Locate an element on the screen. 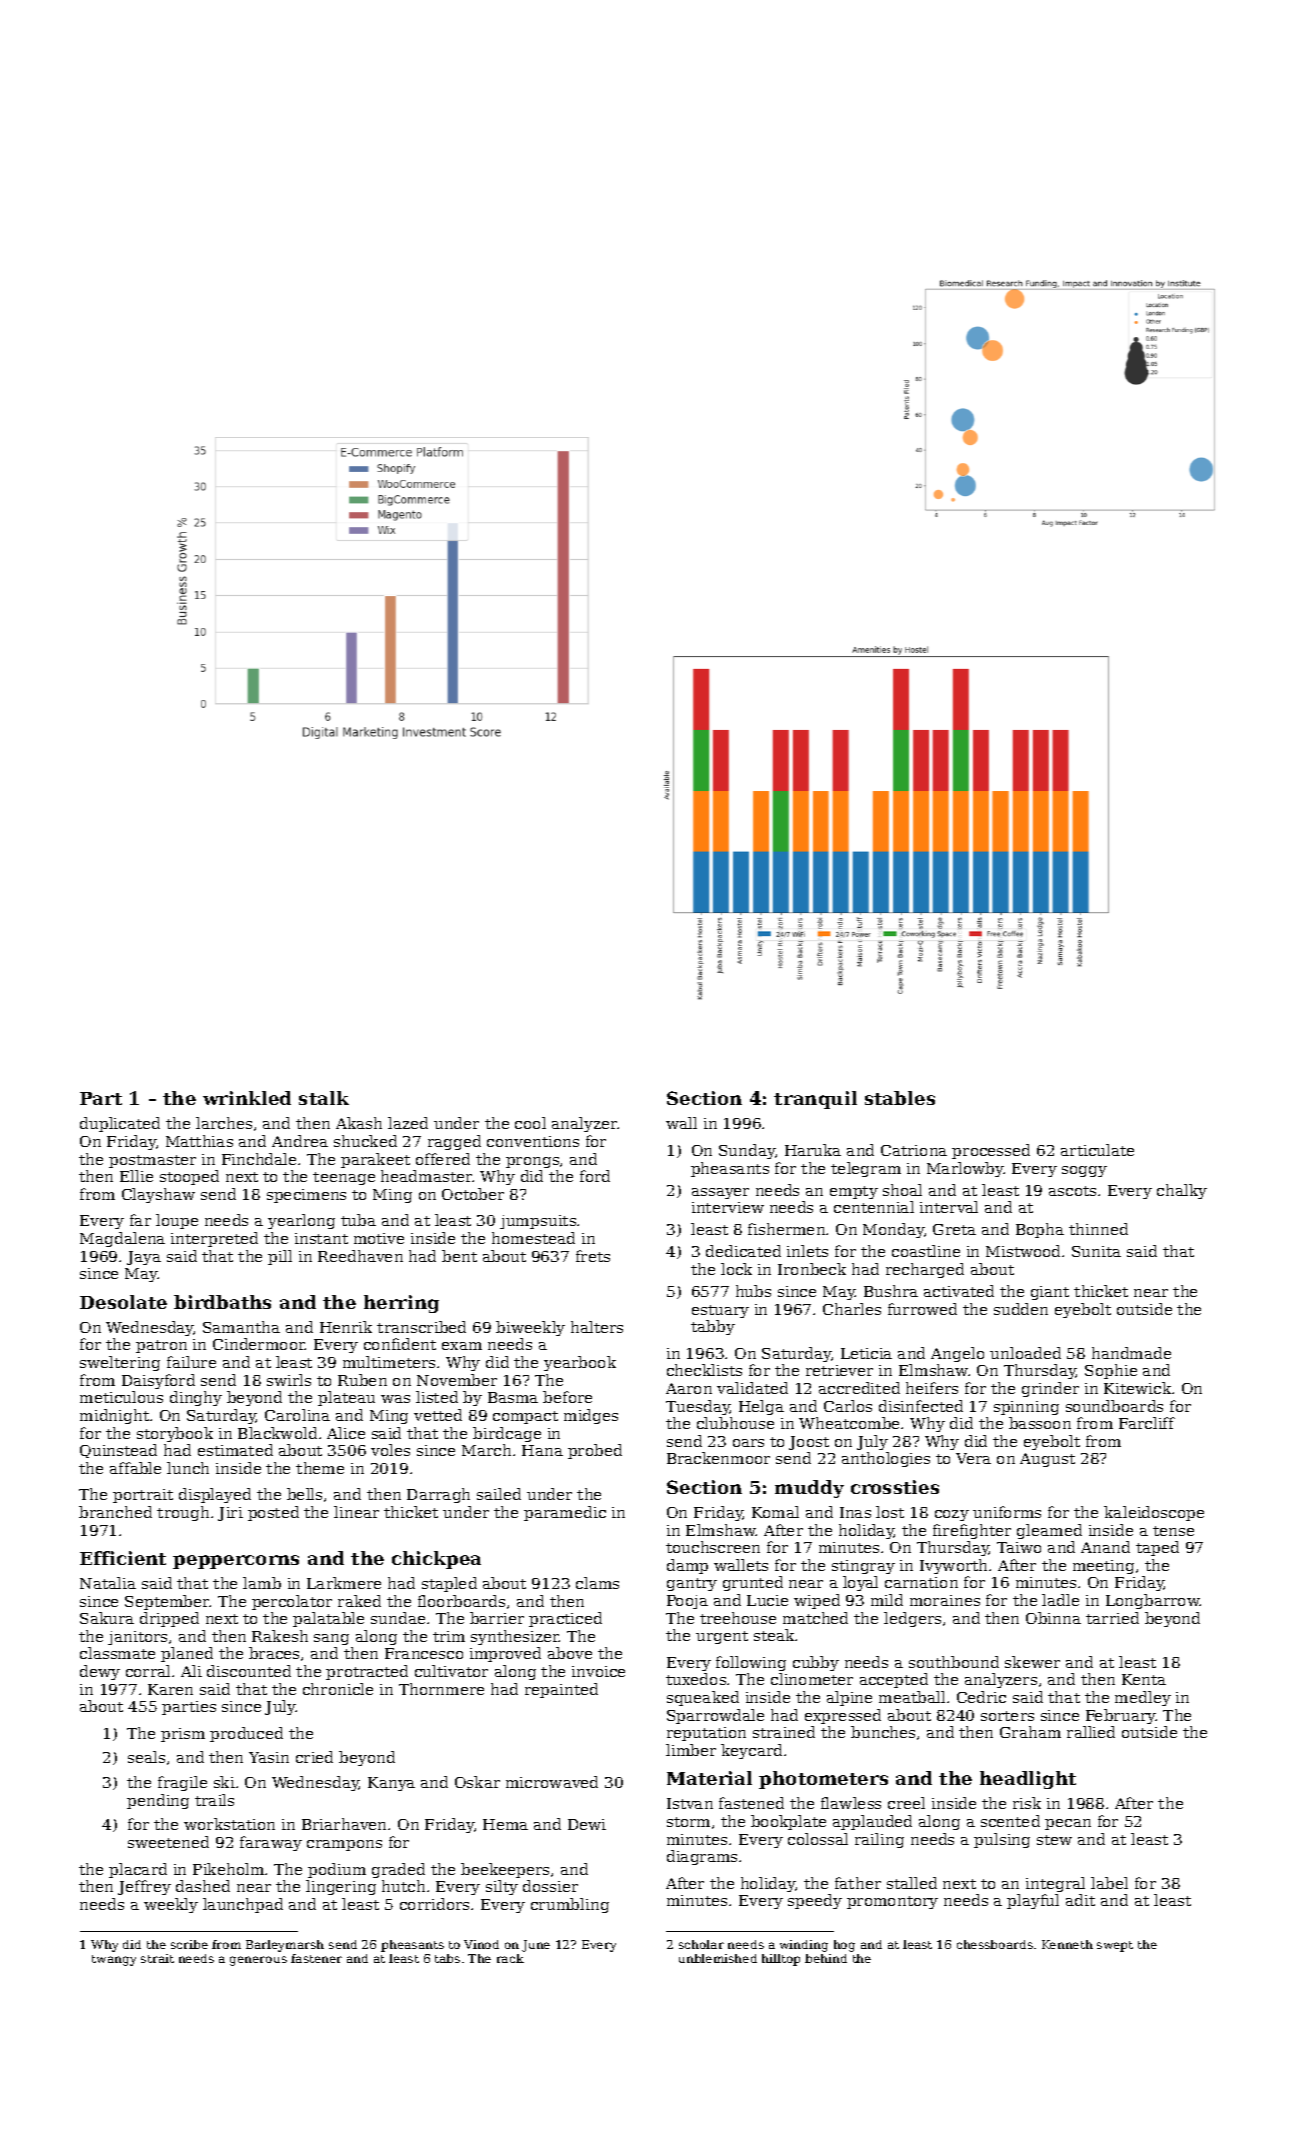  strained is located at coordinates (784, 1732).
